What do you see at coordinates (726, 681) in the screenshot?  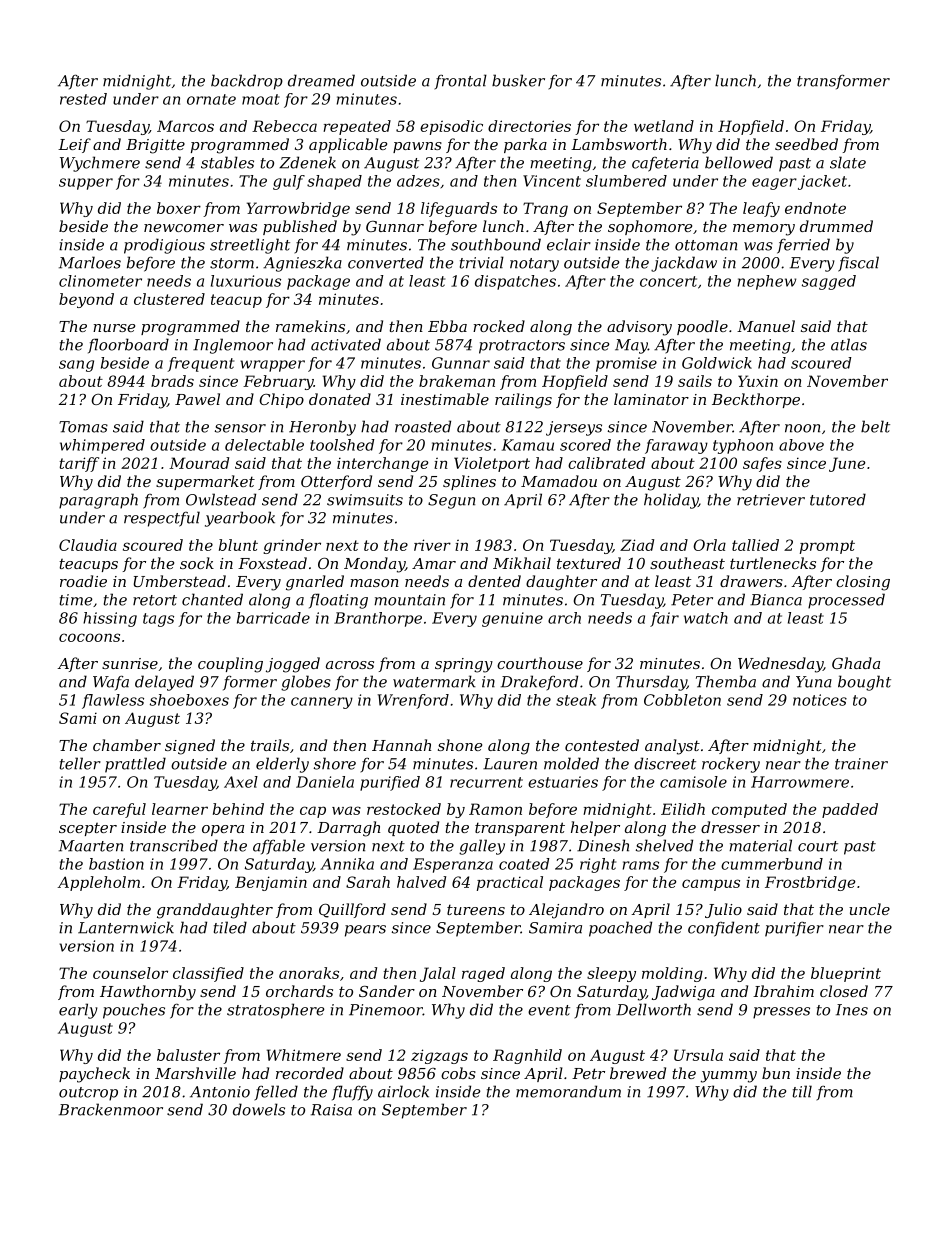 I see `Themba` at bounding box center [726, 681].
